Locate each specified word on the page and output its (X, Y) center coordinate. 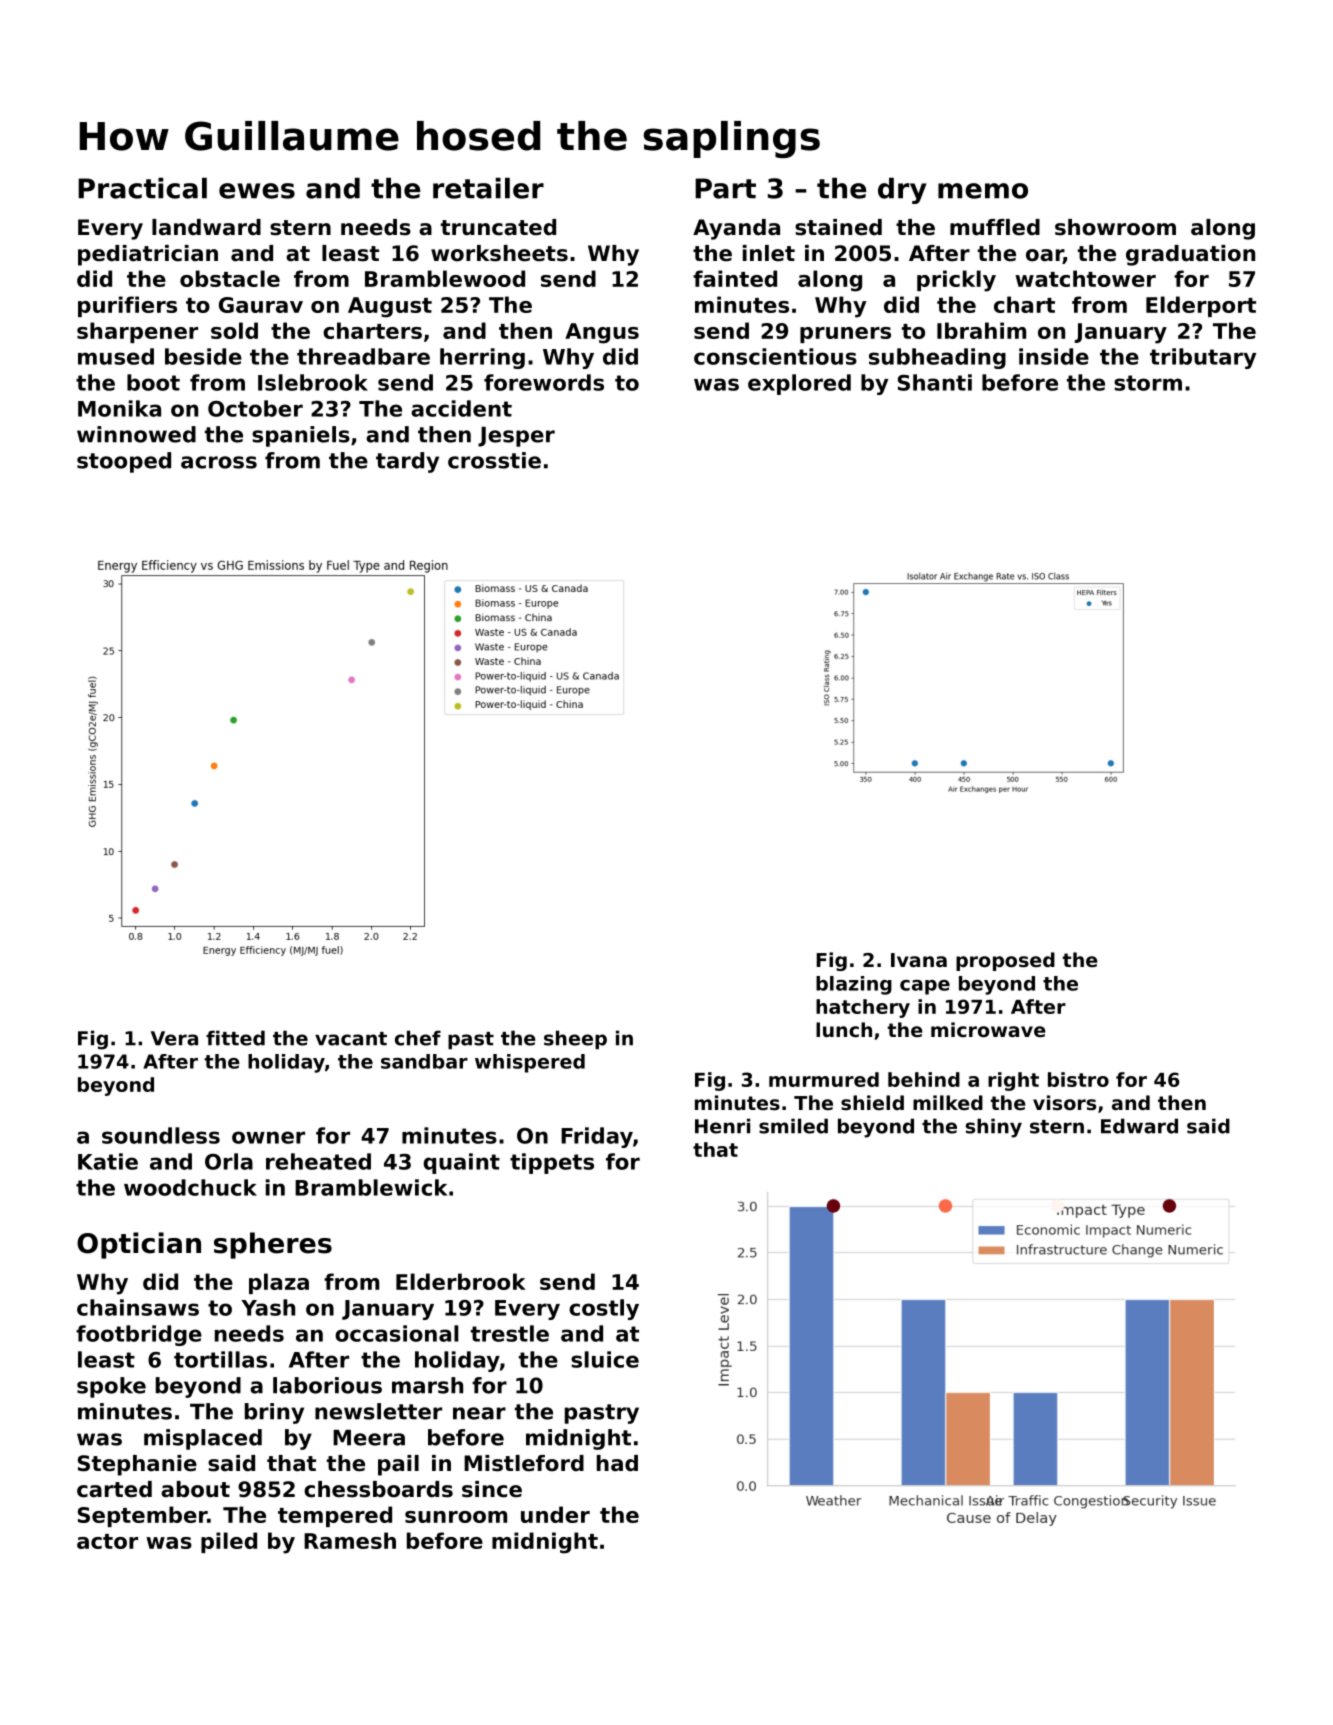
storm (1148, 383)
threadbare (363, 356)
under (555, 1514)
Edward (1139, 1126)
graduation (1190, 255)
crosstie (494, 460)
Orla (229, 1161)
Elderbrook (461, 1281)
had (617, 1463)
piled (229, 1542)
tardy (407, 462)
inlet (769, 253)
